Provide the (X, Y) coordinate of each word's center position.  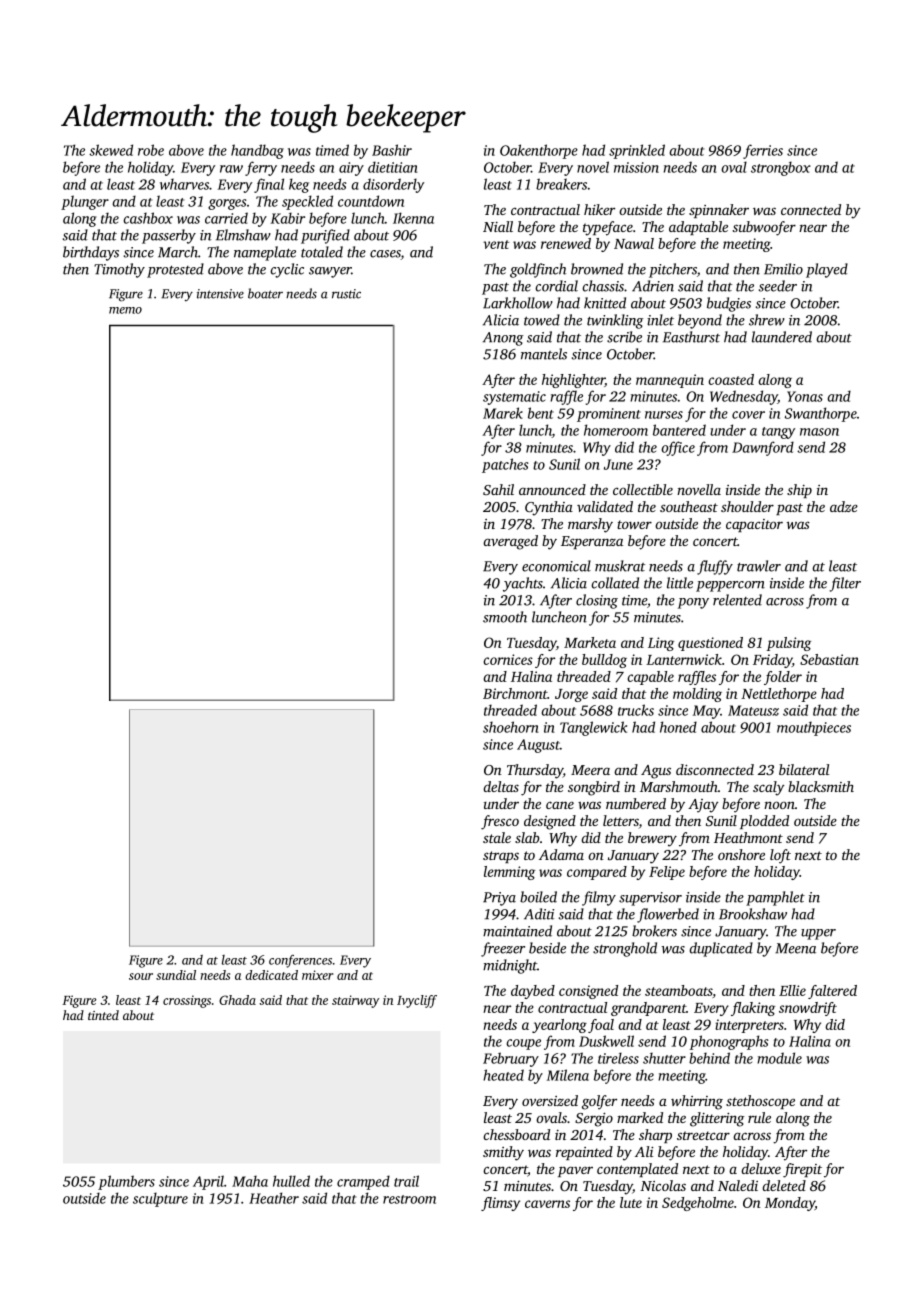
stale (497, 837)
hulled (291, 1181)
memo (125, 310)
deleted (784, 1185)
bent (541, 413)
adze (844, 506)
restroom (409, 1199)
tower (634, 524)
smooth (505, 617)
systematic (514, 398)
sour (141, 976)
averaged (510, 542)
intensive (220, 294)
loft (780, 856)
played (827, 270)
